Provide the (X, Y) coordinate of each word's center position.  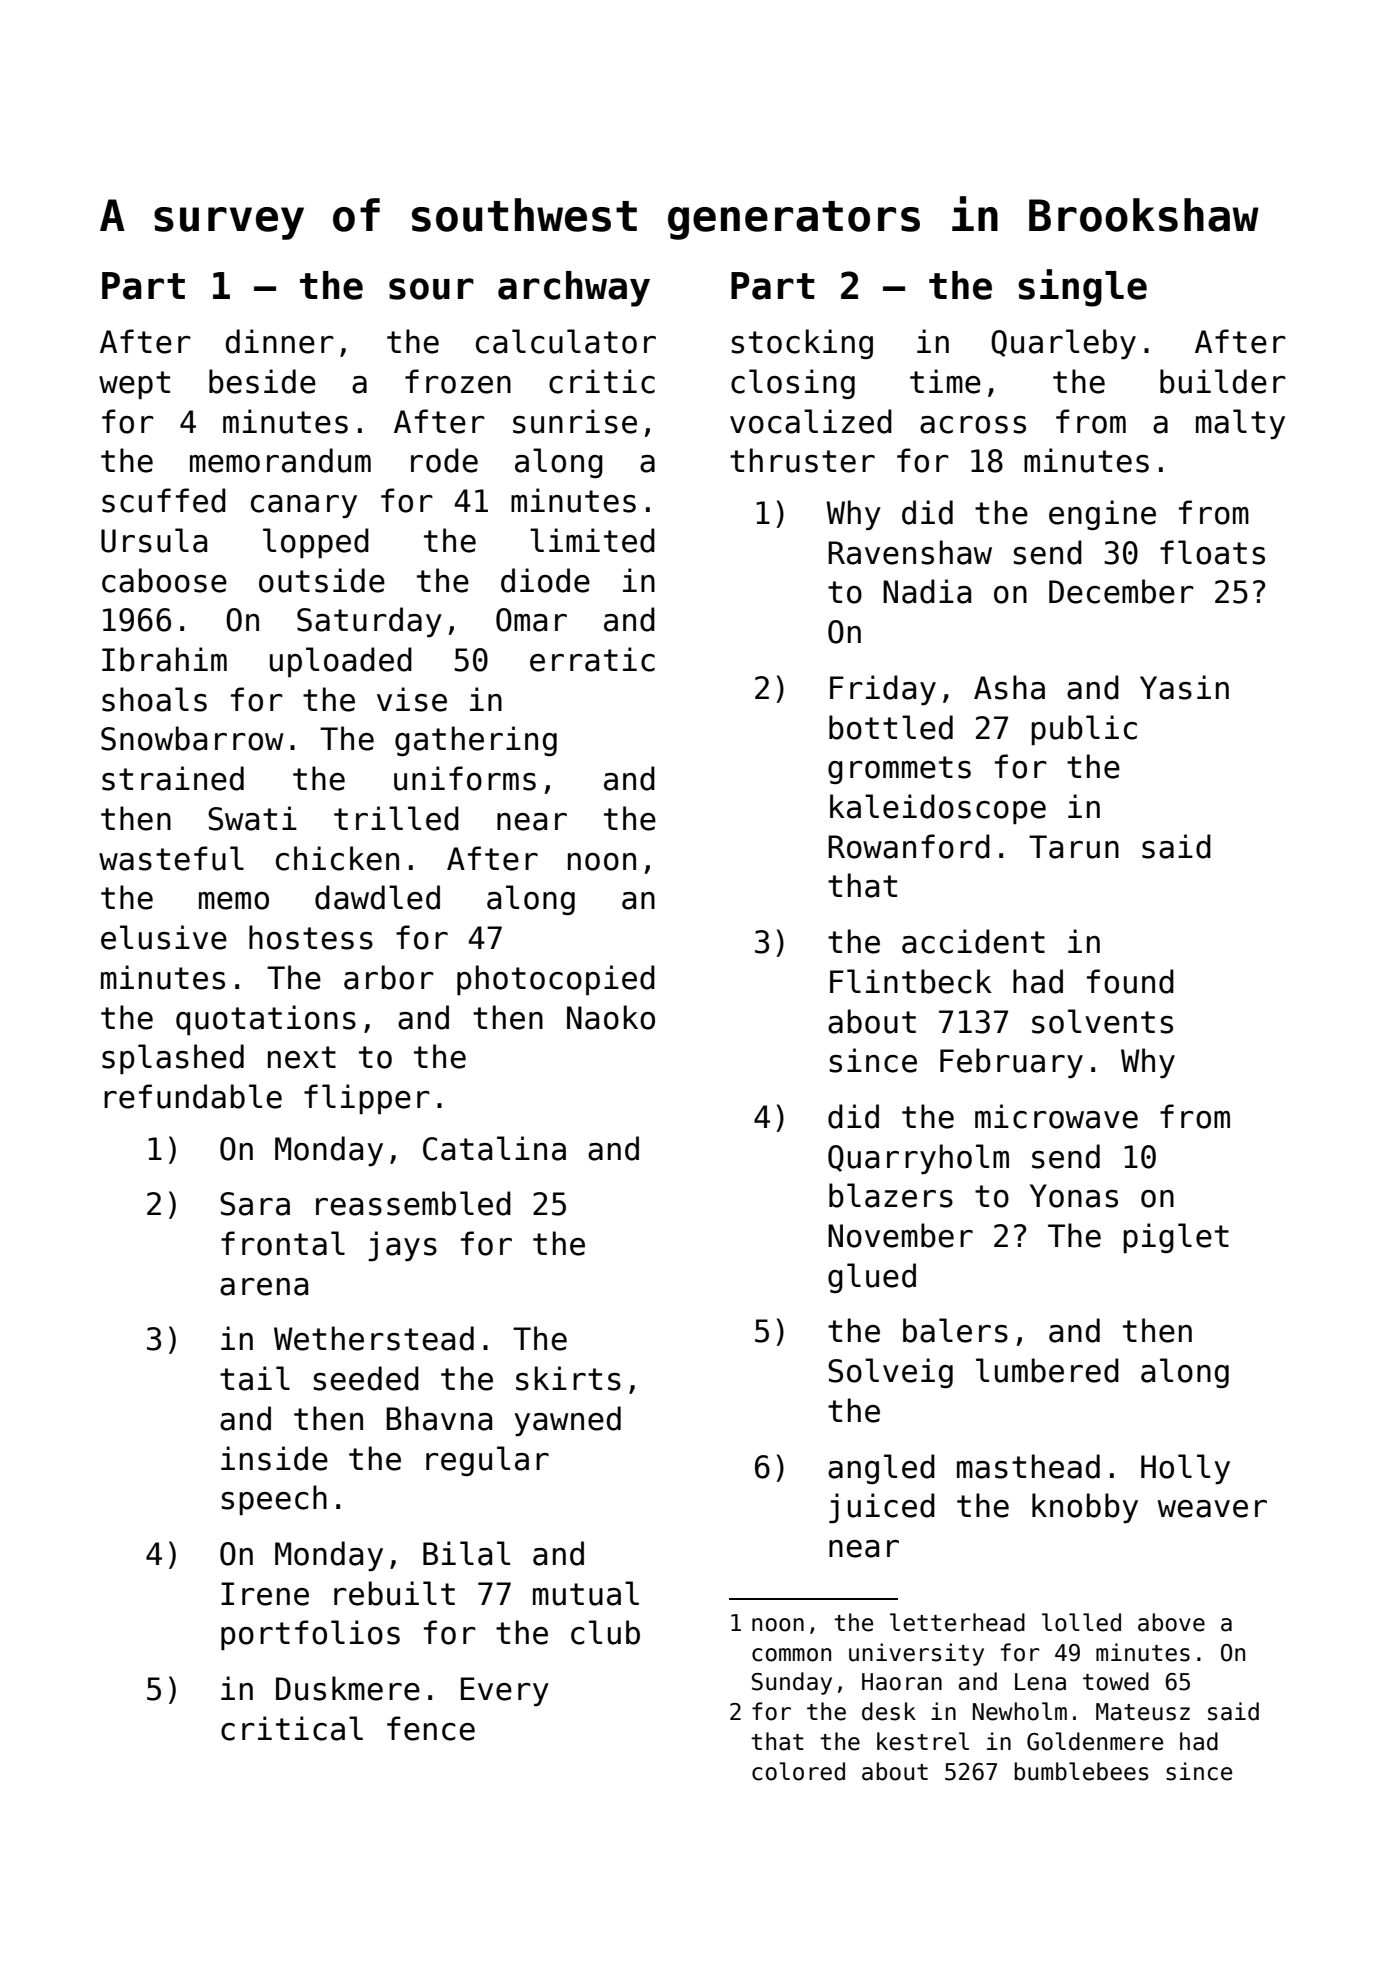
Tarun (1074, 847)
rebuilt (394, 1593)
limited (592, 540)
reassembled (413, 1203)
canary (304, 506)
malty (1240, 424)
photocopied (556, 980)
